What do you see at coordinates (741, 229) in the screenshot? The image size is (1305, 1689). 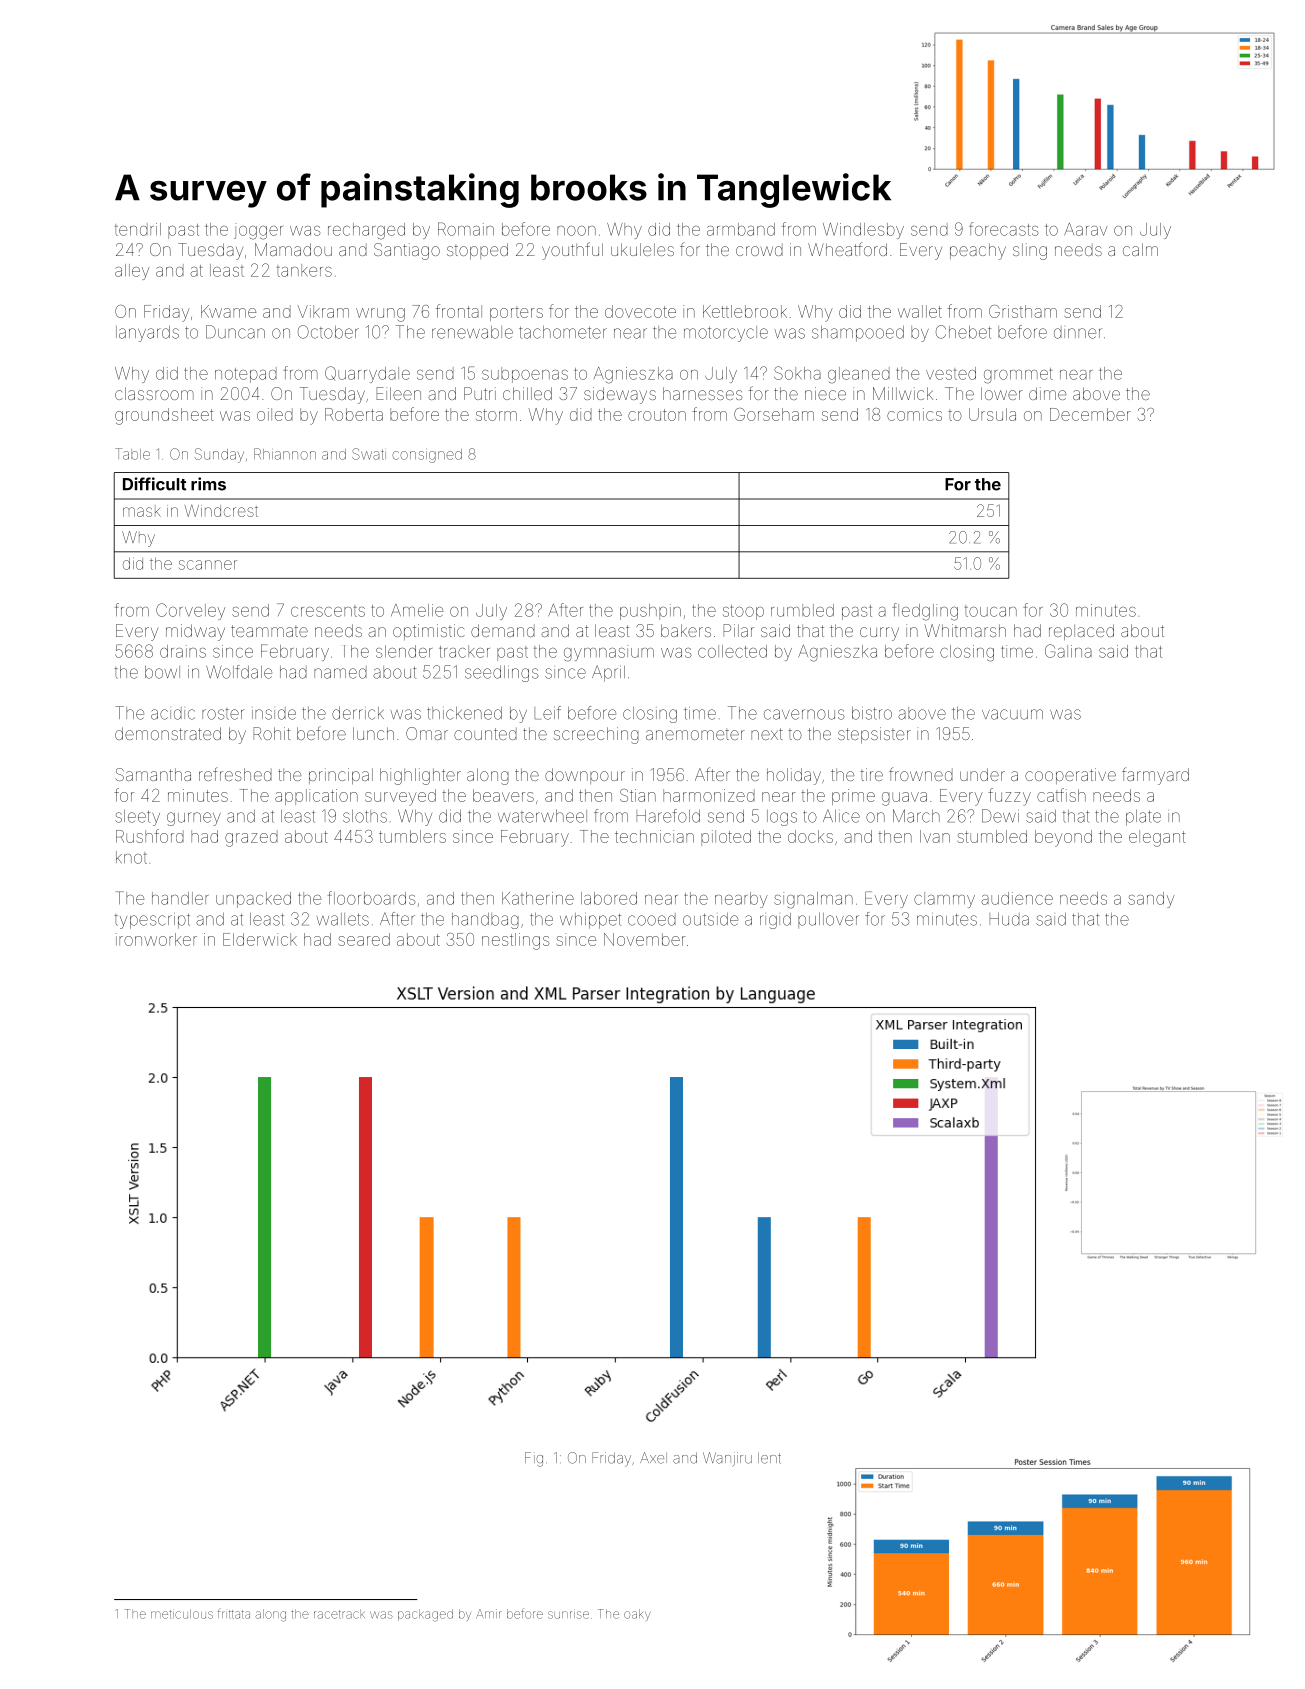 I see `armband` at bounding box center [741, 229].
